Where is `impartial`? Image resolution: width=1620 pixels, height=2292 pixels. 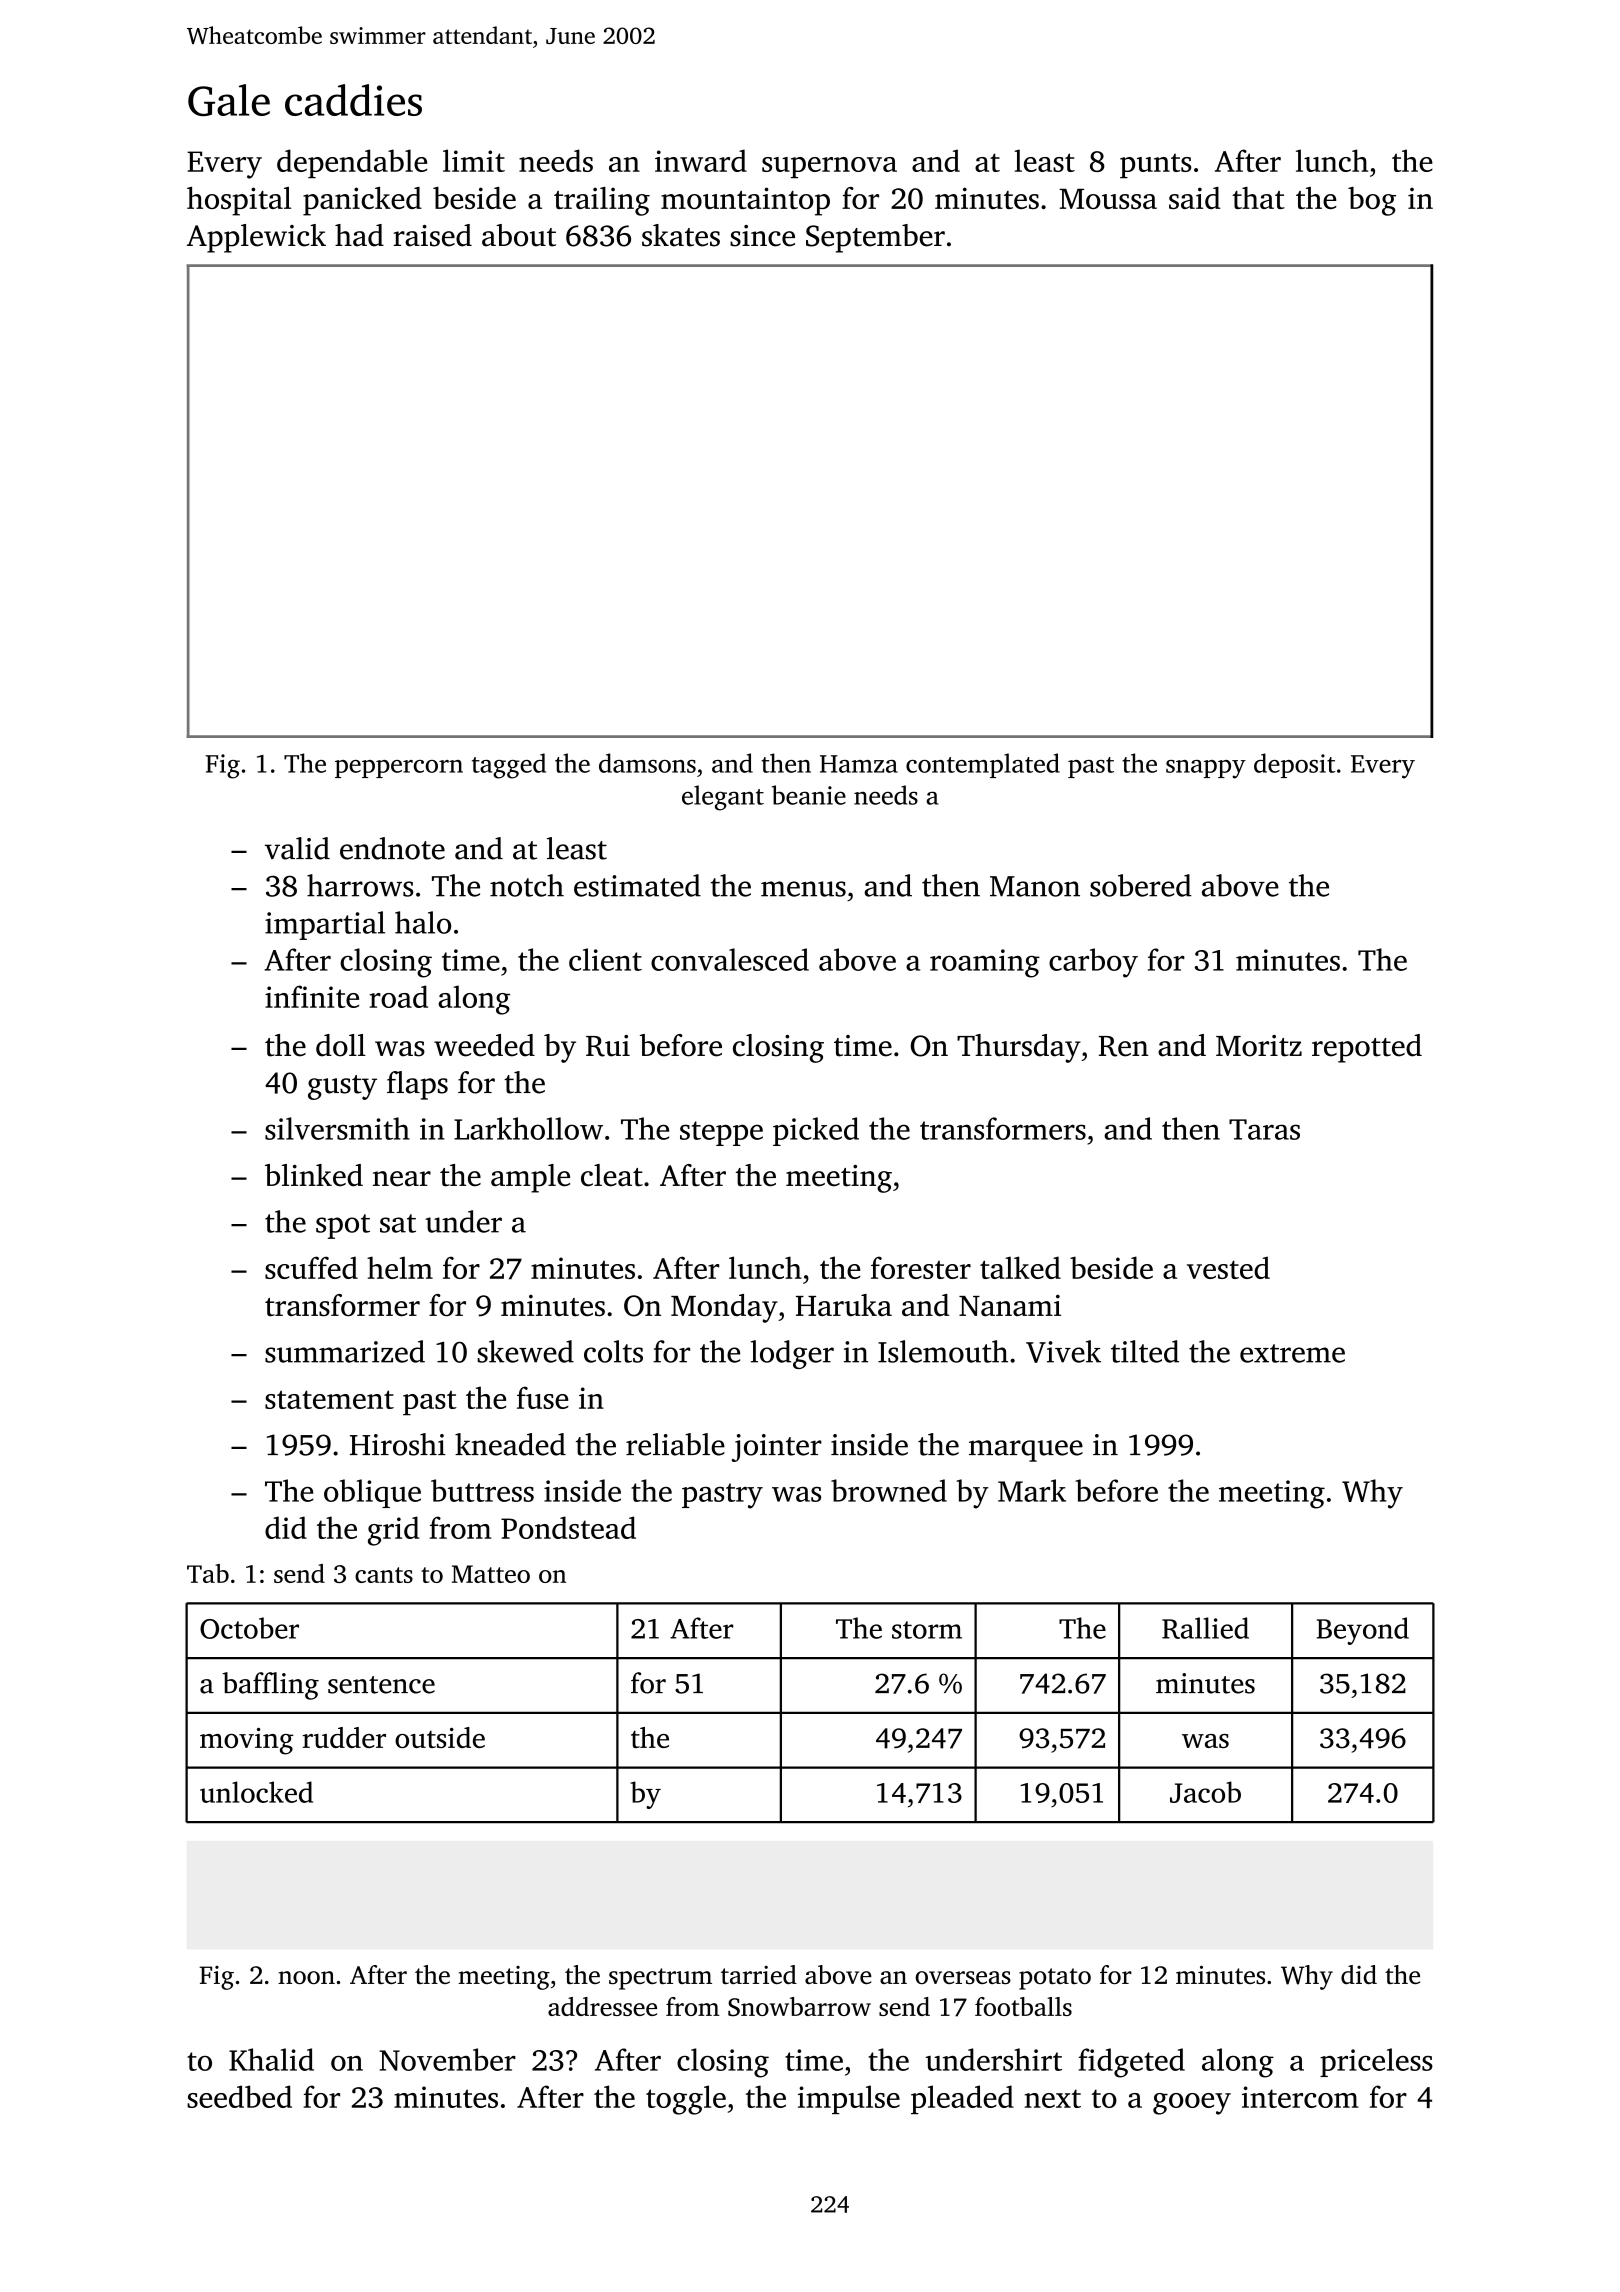 impartial is located at coordinates (325, 925).
